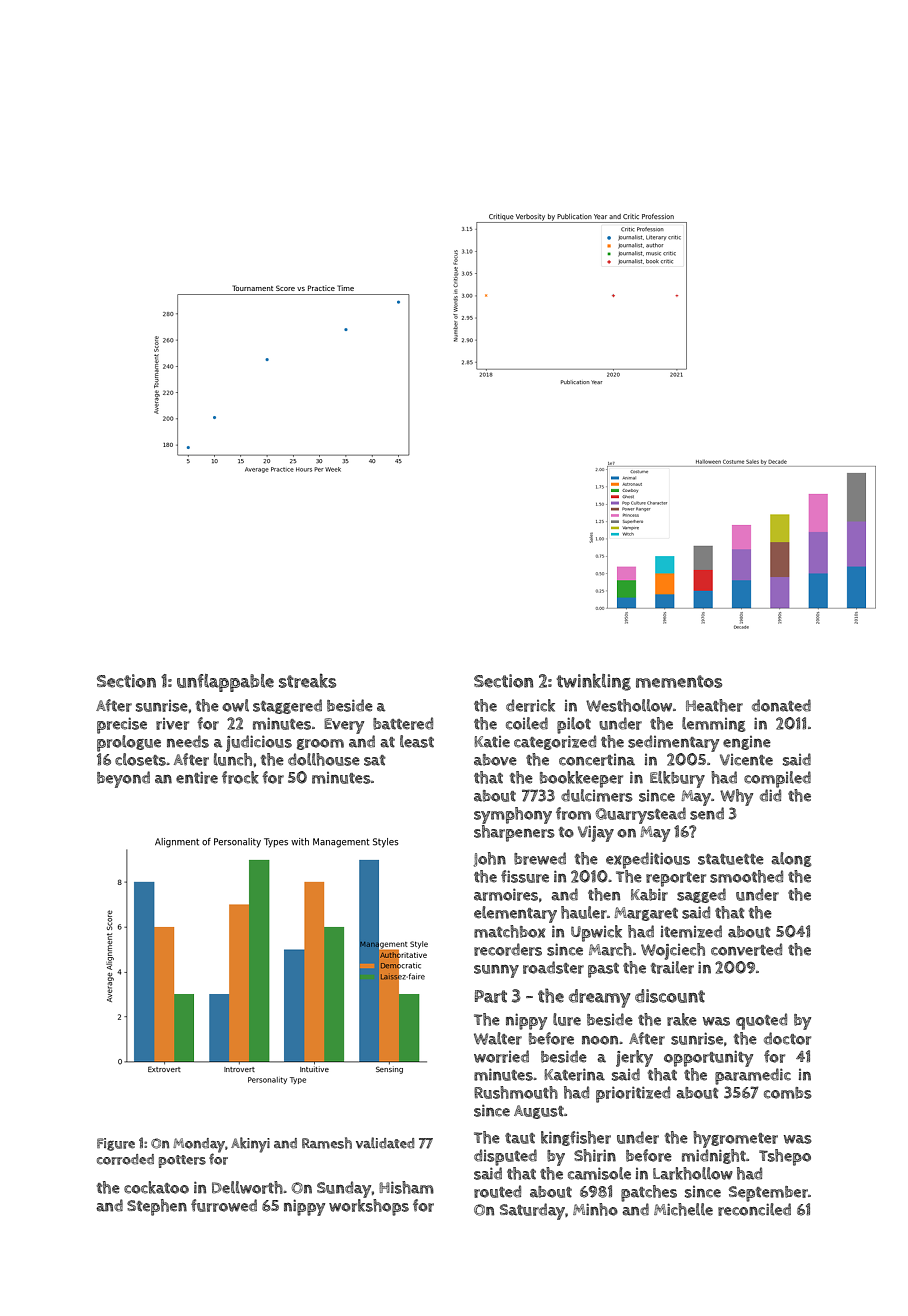 The height and width of the page is (1316, 908). What do you see at coordinates (629, 705) in the page?
I see `Westhollow` at bounding box center [629, 705].
